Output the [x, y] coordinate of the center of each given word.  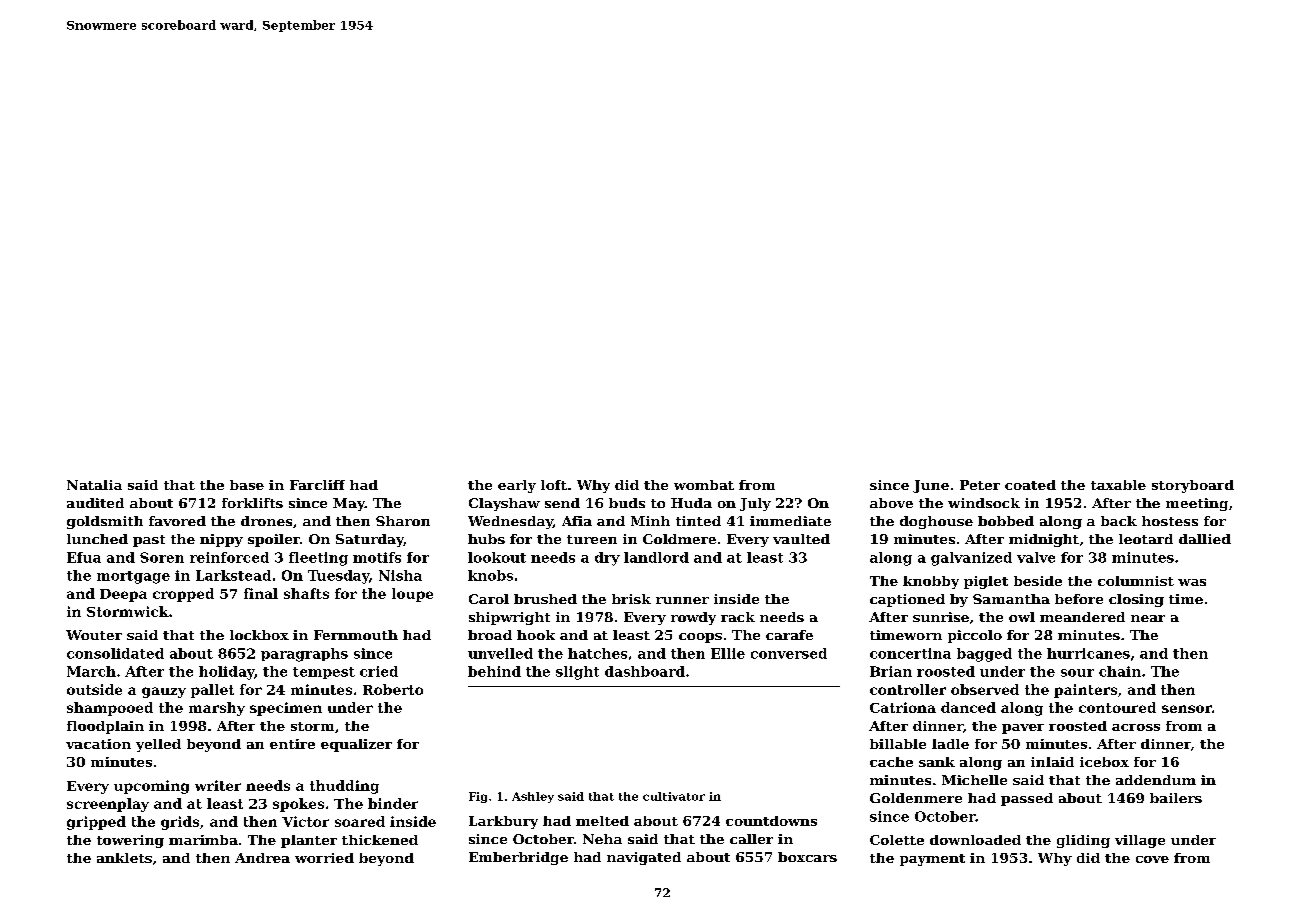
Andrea [262, 858]
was [1192, 582]
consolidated [115, 653]
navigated [644, 858]
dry [607, 559]
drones [266, 521]
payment [932, 860]
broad [490, 635]
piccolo [975, 636]
